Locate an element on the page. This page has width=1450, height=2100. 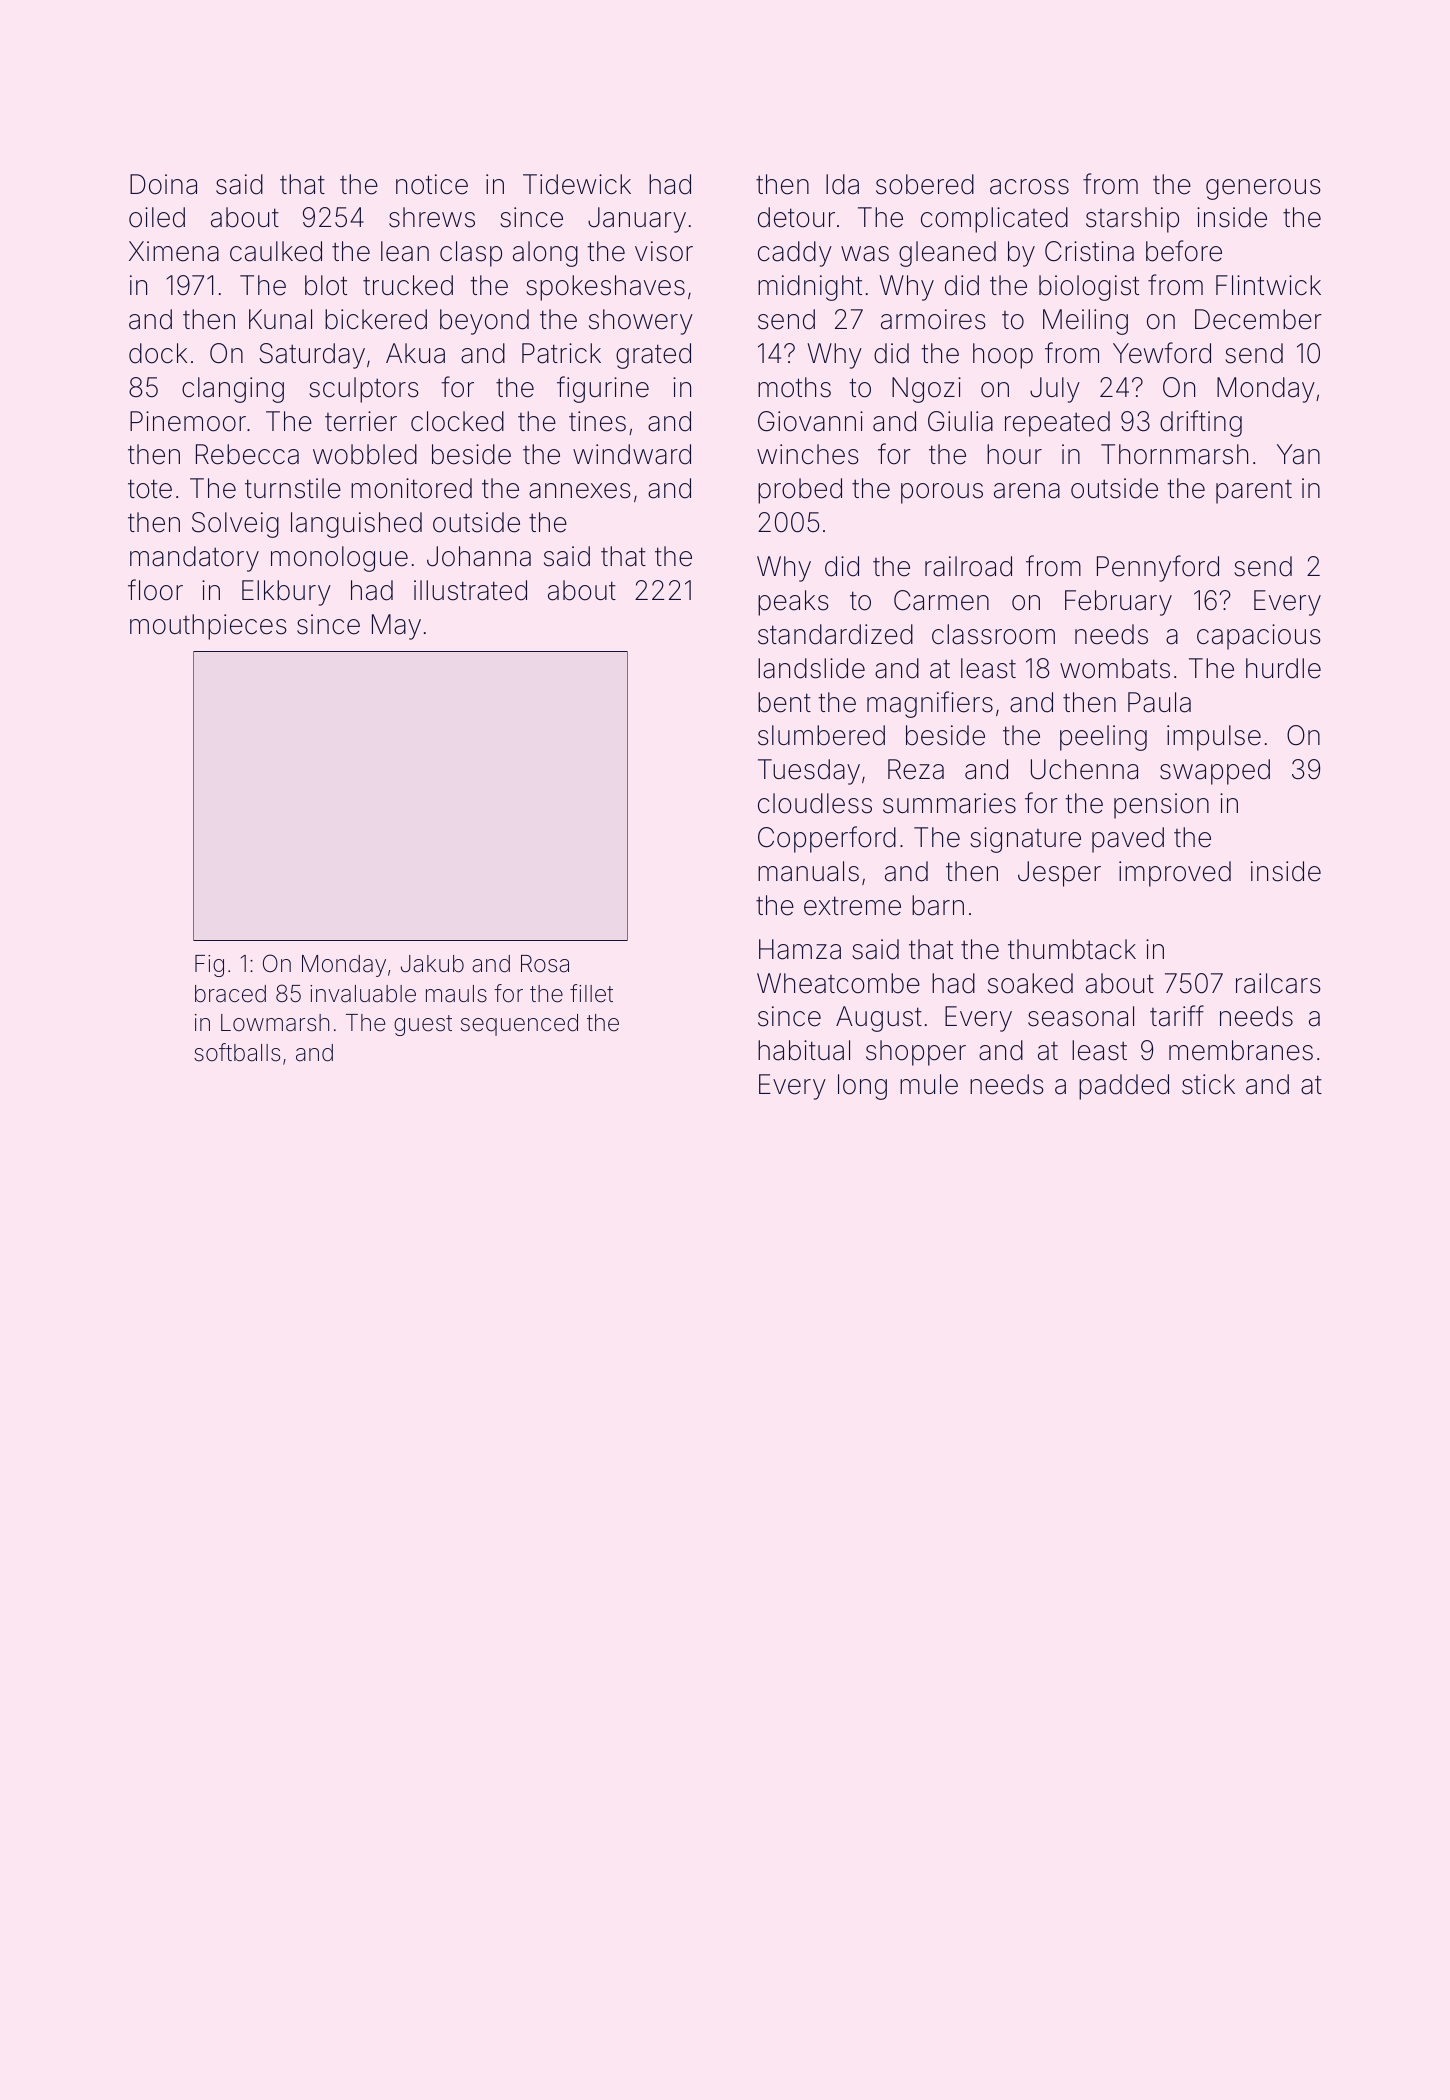
invaluable is located at coordinates (363, 994).
